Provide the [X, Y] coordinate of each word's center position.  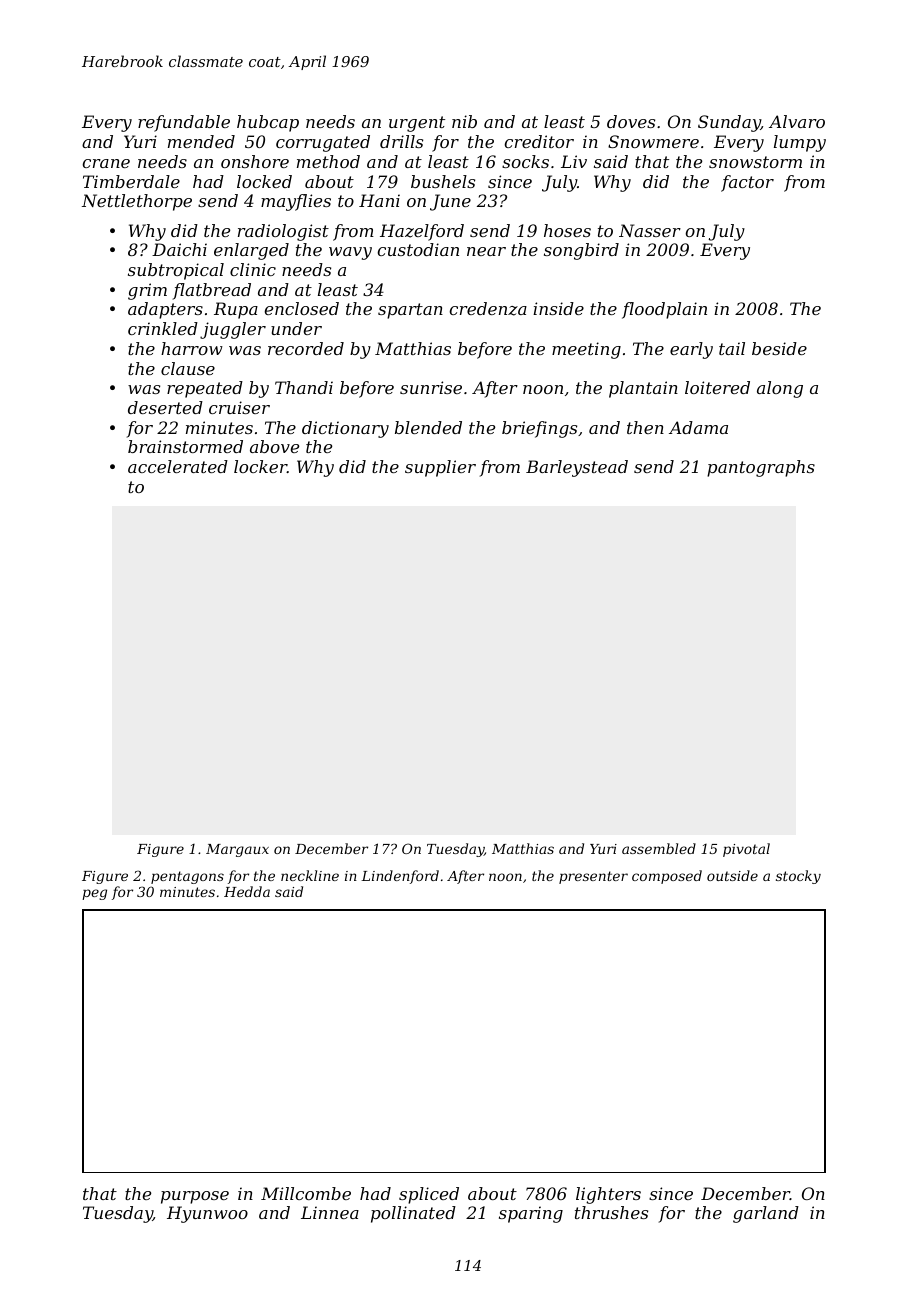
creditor [539, 141]
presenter [593, 877]
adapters [165, 310]
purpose [195, 1197]
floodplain [664, 310]
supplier [440, 468]
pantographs [761, 468]
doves [631, 121]
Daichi [179, 249]
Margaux [237, 850]
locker [260, 466]
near [486, 251]
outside [732, 875]
